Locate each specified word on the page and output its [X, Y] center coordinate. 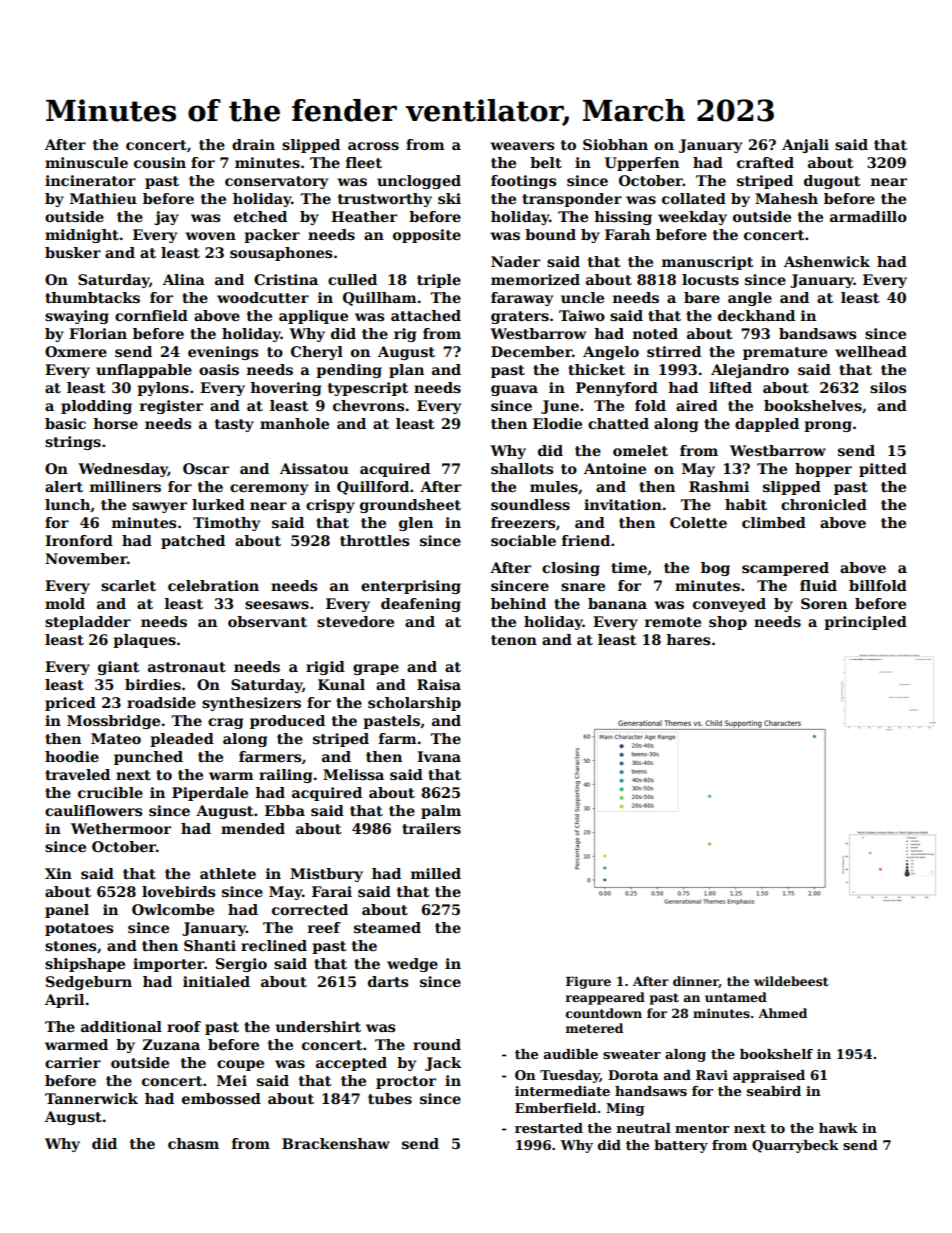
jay [166, 218]
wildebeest [791, 981]
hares [688, 639]
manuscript [708, 263]
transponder [572, 200]
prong [828, 426]
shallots [522, 468]
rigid [325, 668]
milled [436, 873]
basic [65, 423]
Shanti [210, 945]
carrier [73, 1062]
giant [119, 668]
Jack [443, 1064]
